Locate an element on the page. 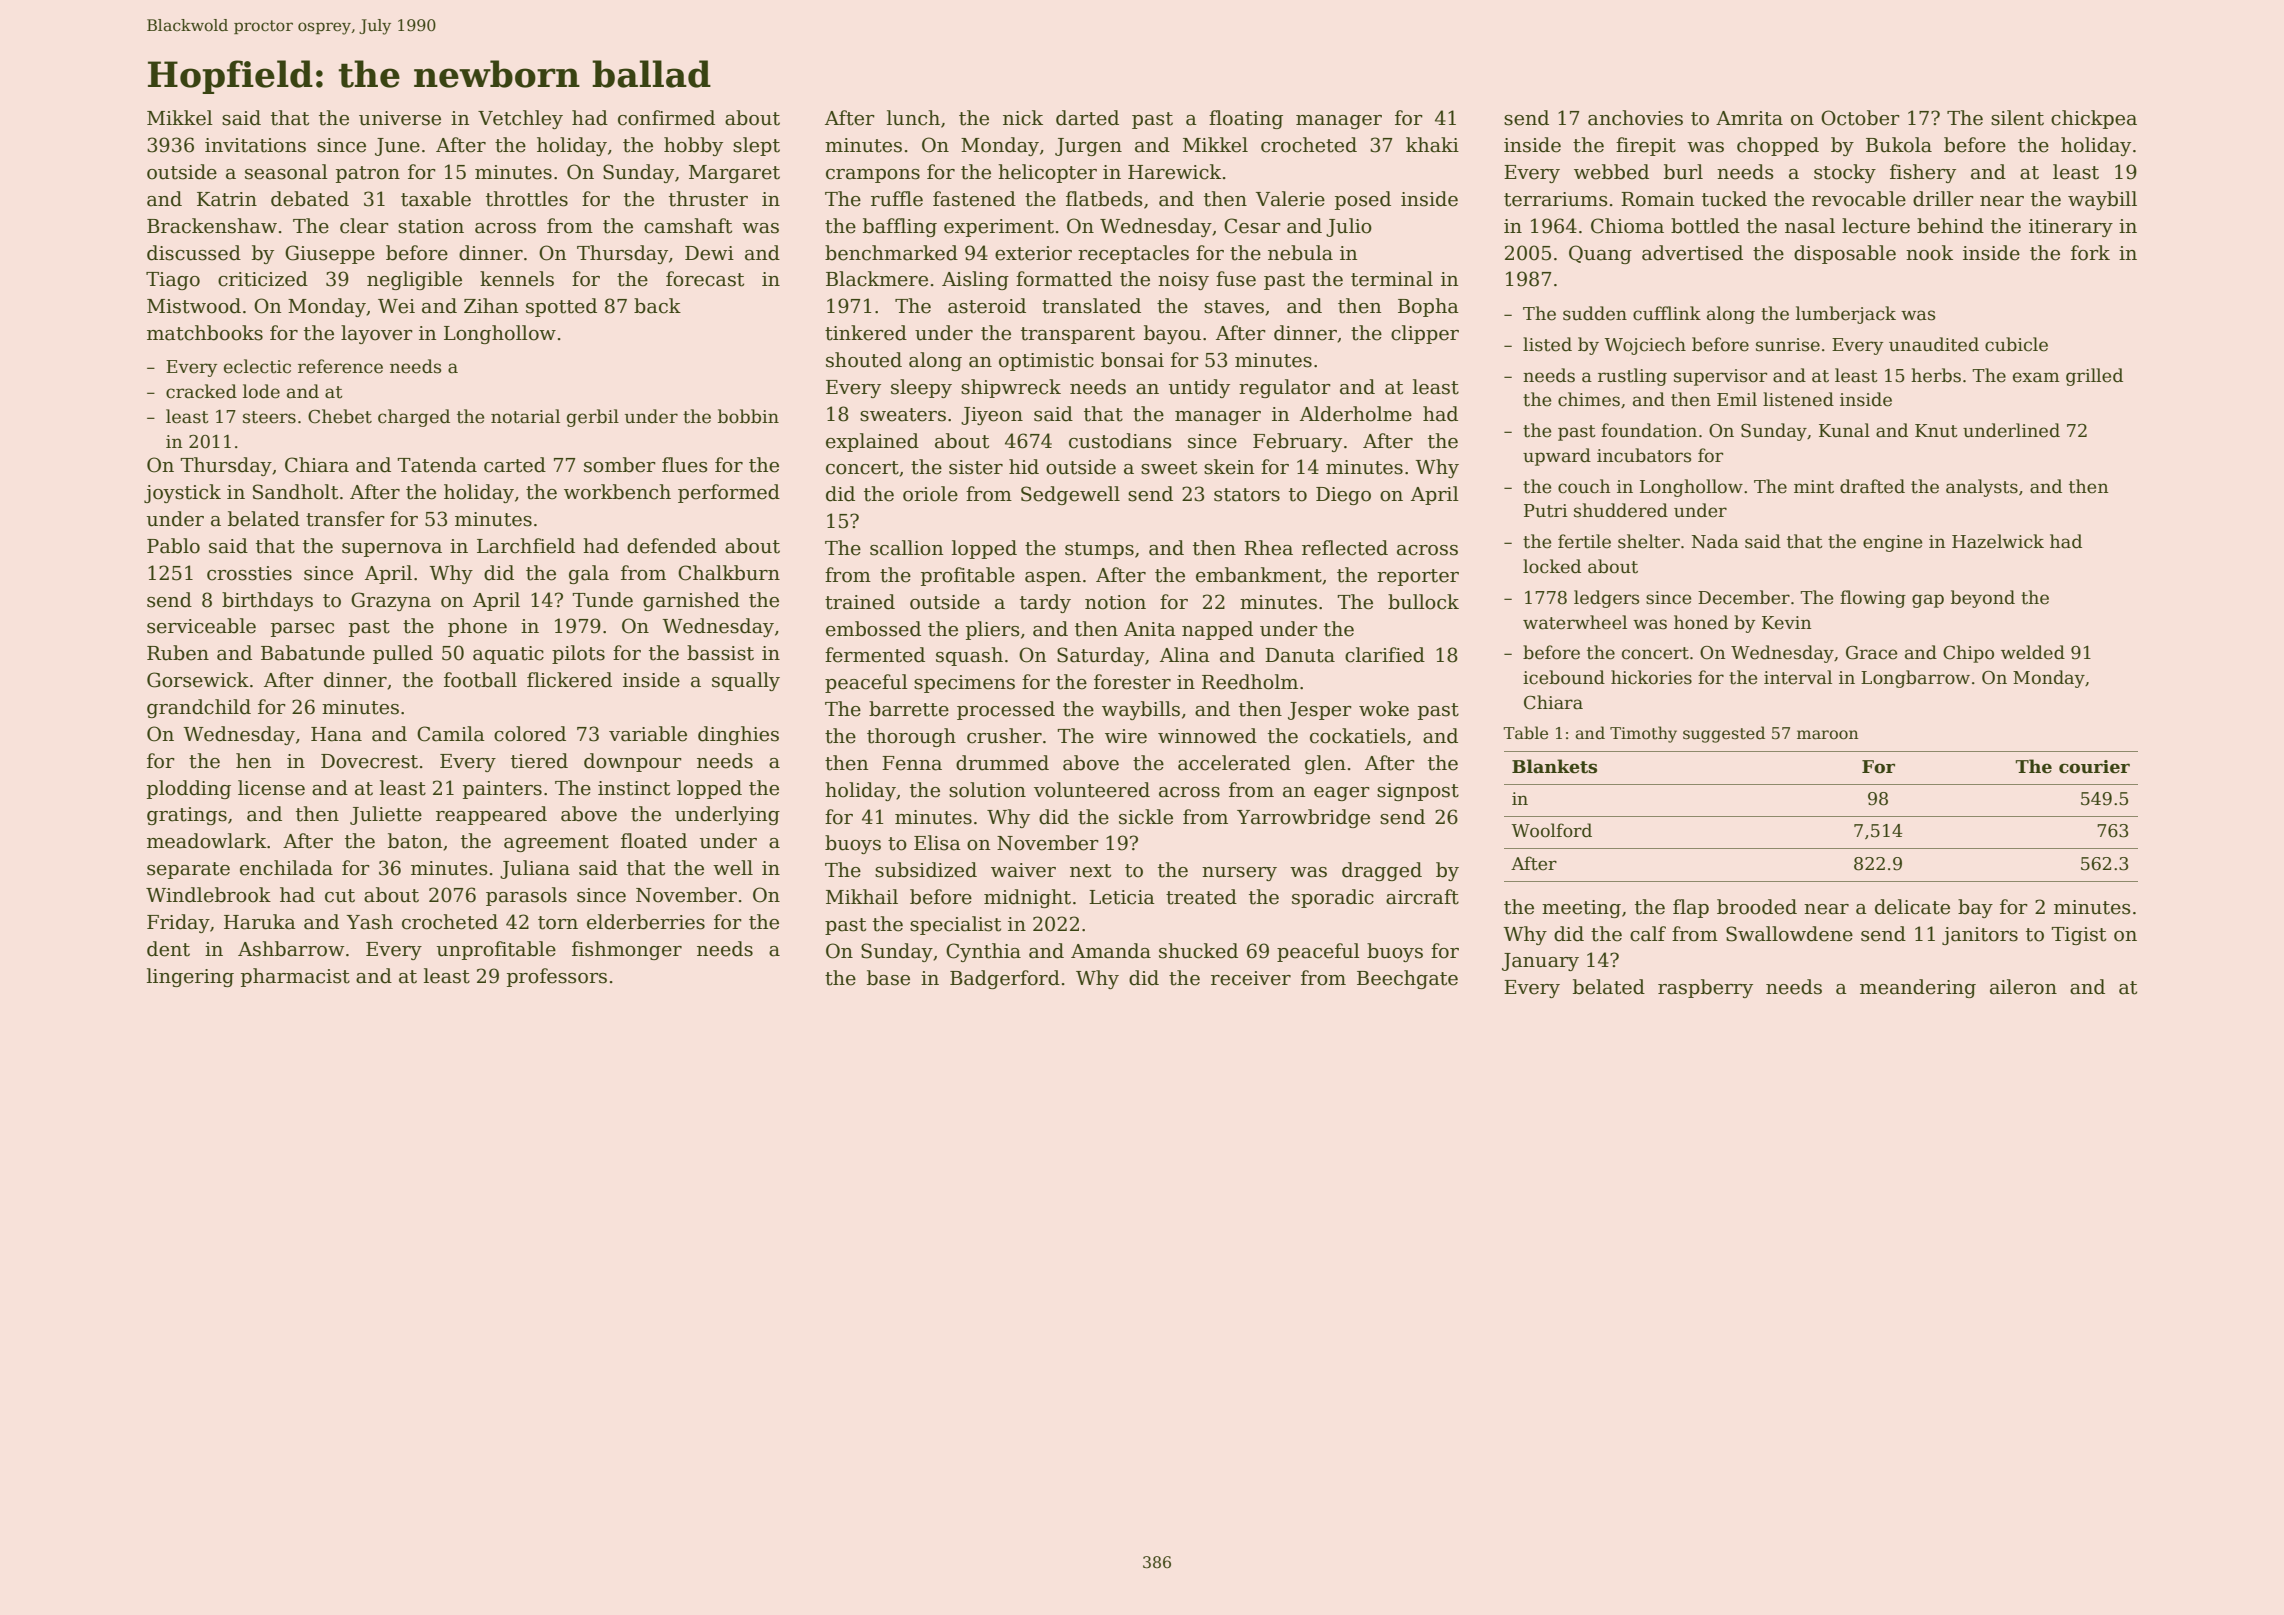  flowing is located at coordinates (1873, 599).
